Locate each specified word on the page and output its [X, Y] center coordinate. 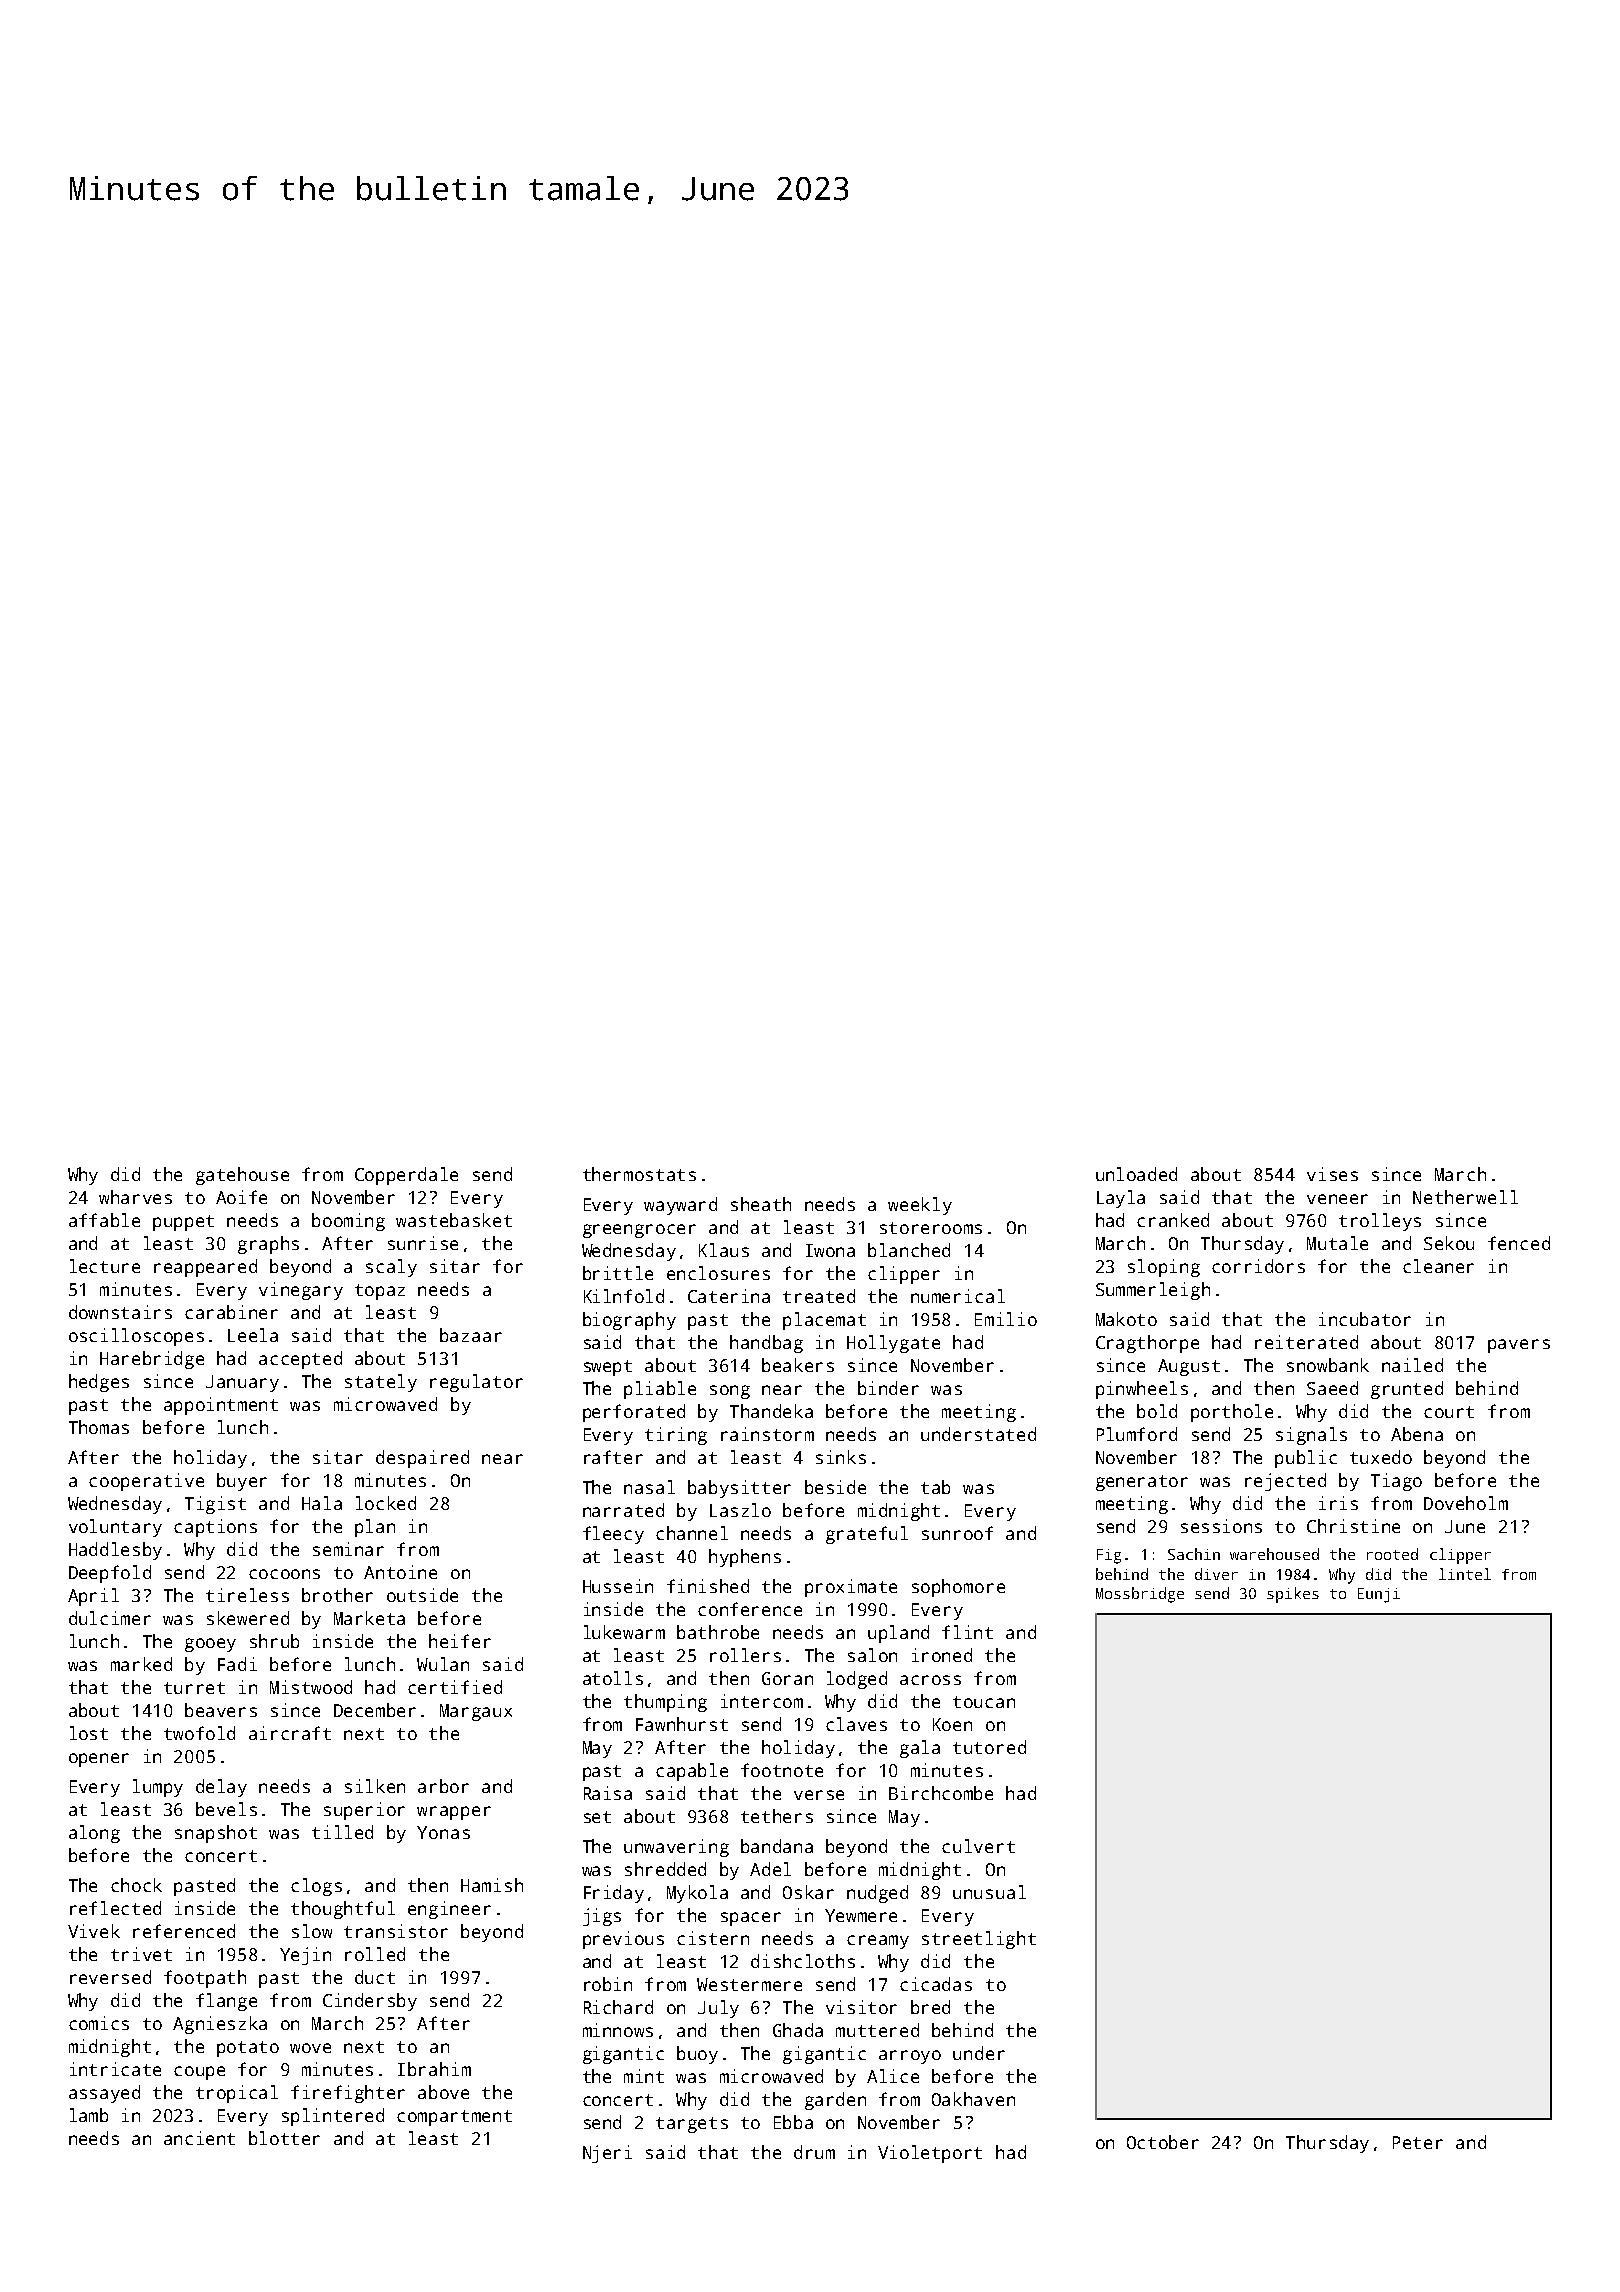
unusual [989, 1892]
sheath [761, 1204]
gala [920, 1749]
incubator [1365, 1319]
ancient [199, 2138]
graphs [268, 1245]
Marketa [369, 1618]
